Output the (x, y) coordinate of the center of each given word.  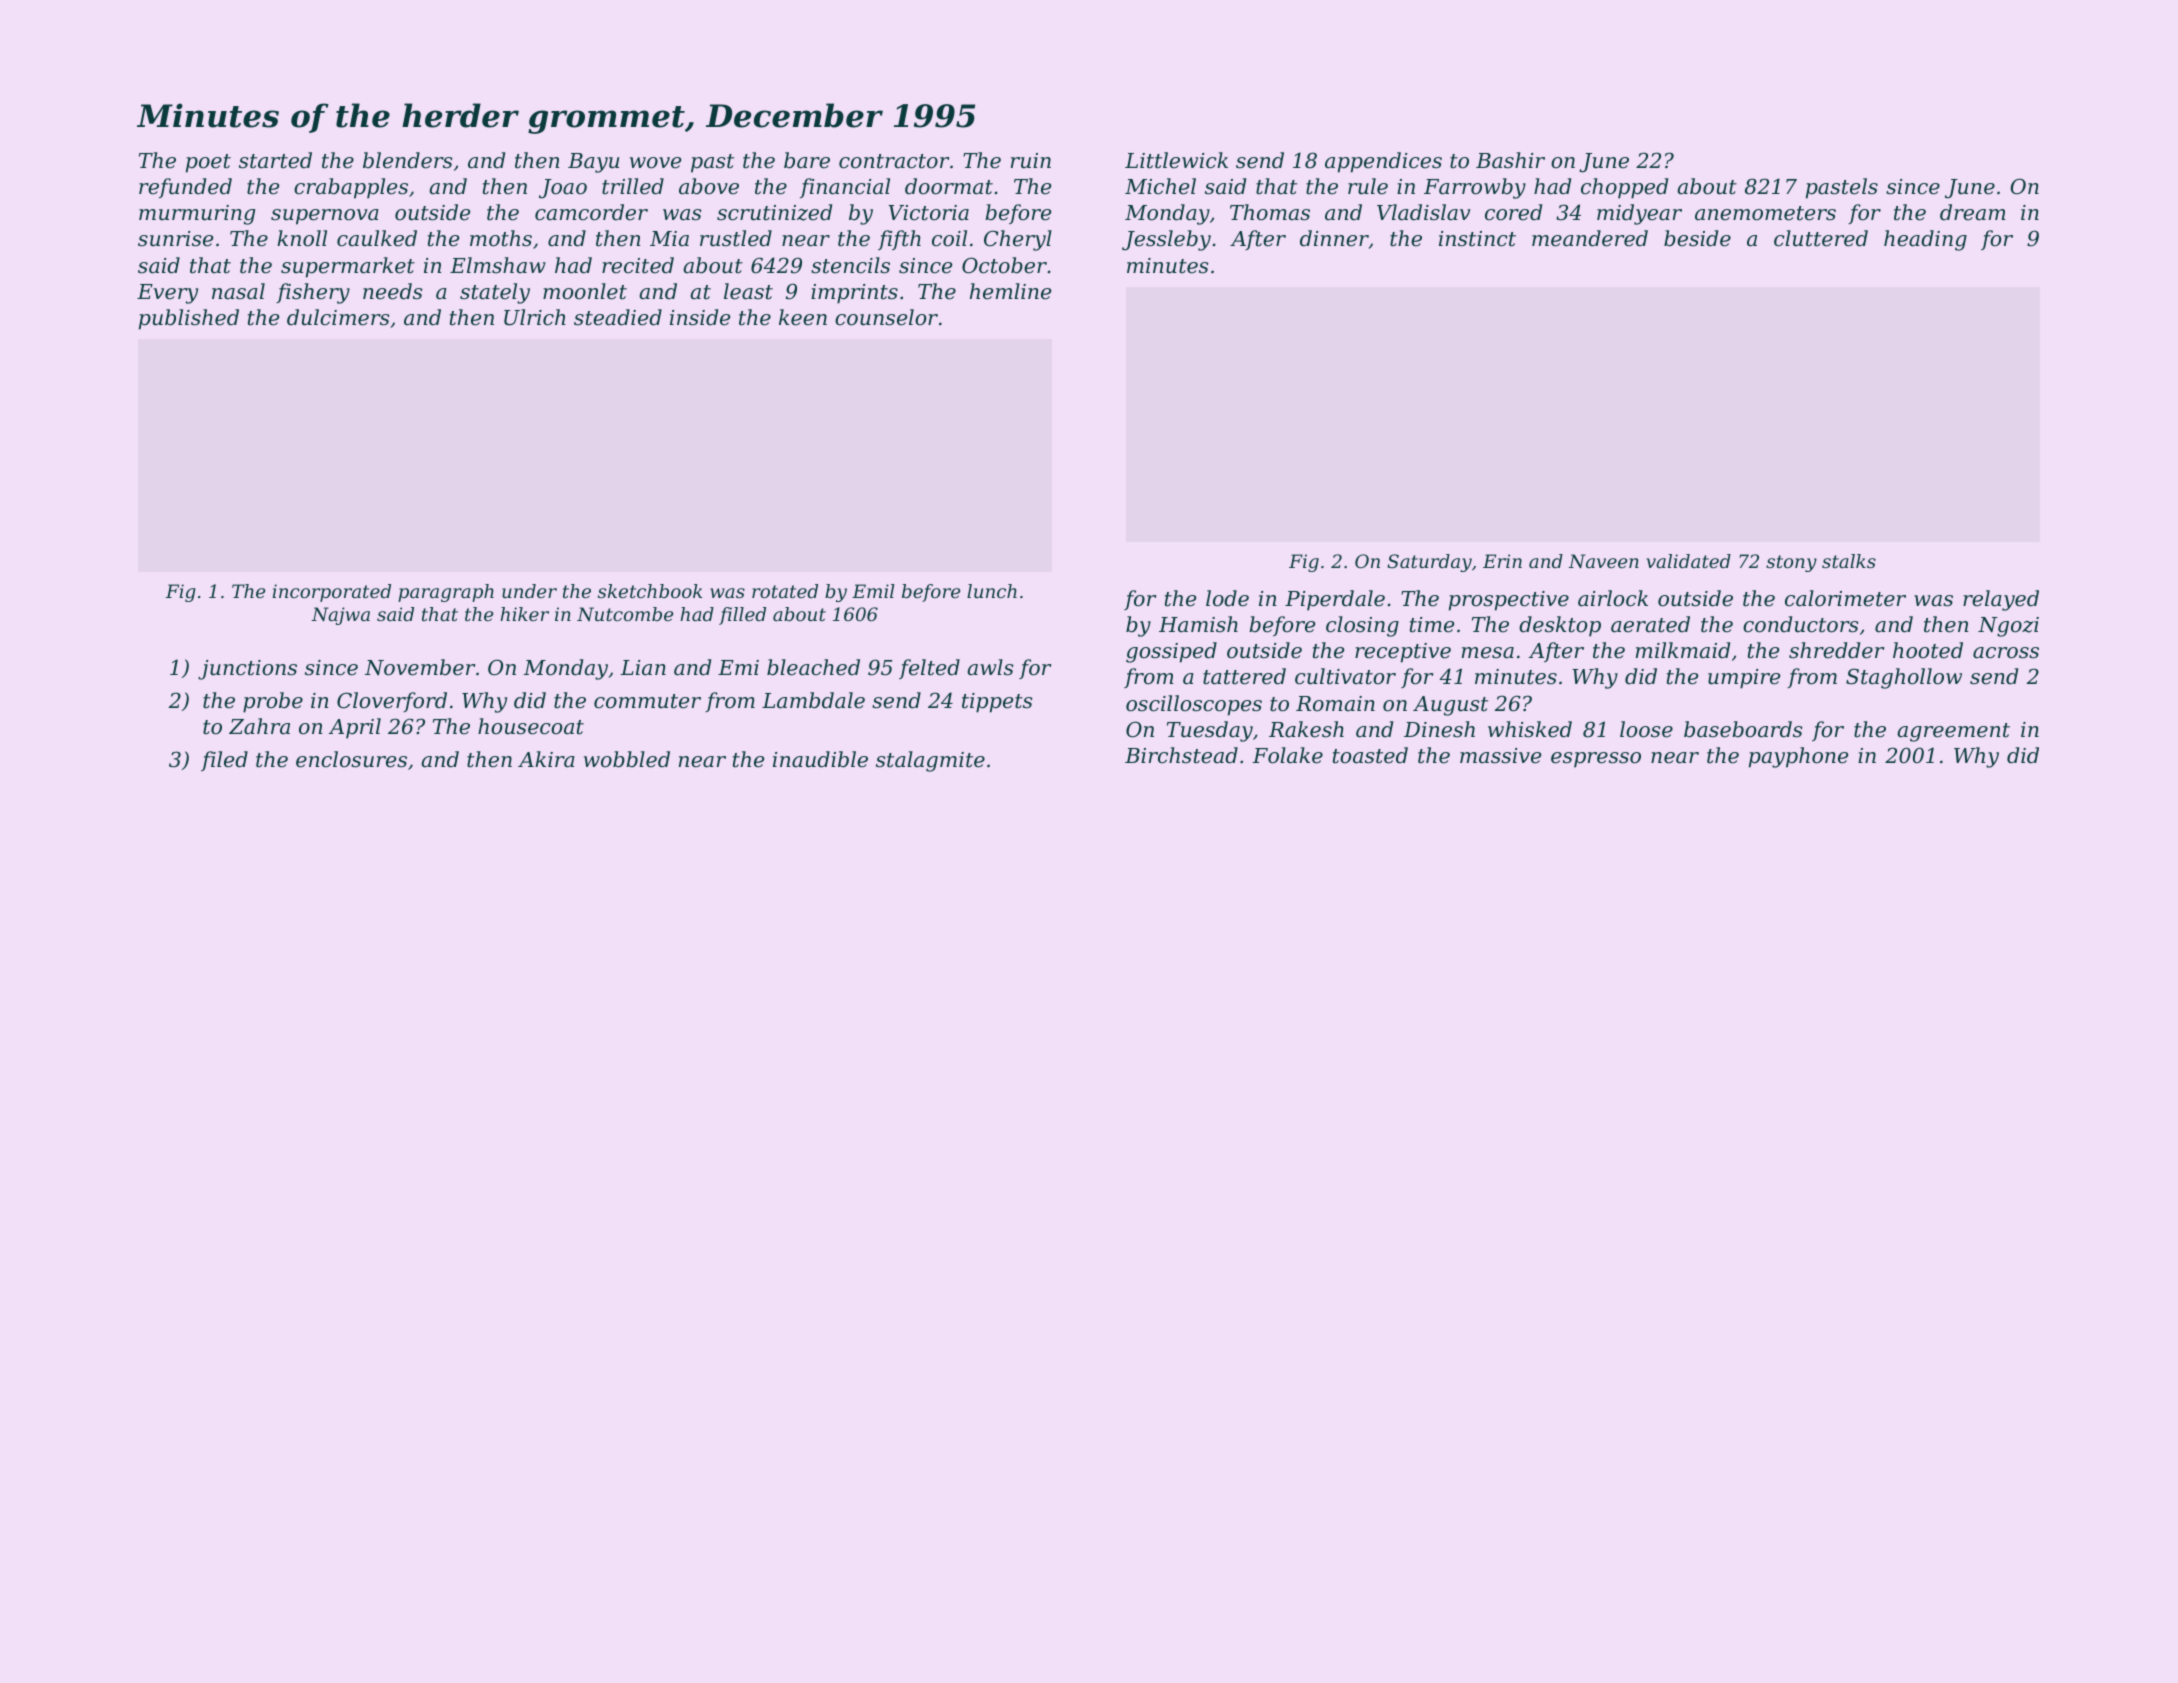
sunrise (175, 239)
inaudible (820, 759)
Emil (873, 591)
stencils (850, 265)
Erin (1502, 561)
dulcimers (338, 317)
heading (1925, 240)
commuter (647, 701)
